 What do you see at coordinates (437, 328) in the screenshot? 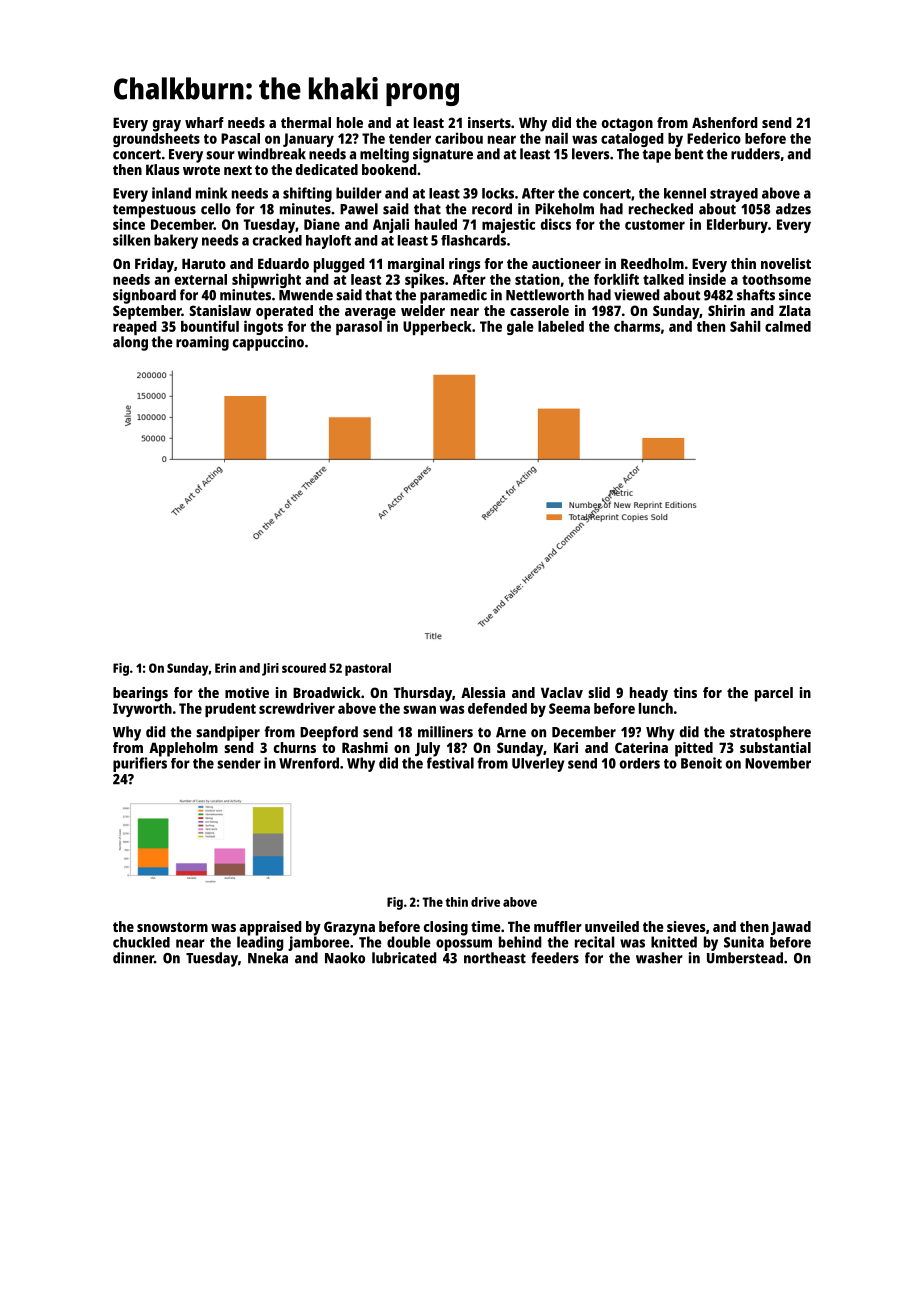
I see `Upperbeck` at bounding box center [437, 328].
